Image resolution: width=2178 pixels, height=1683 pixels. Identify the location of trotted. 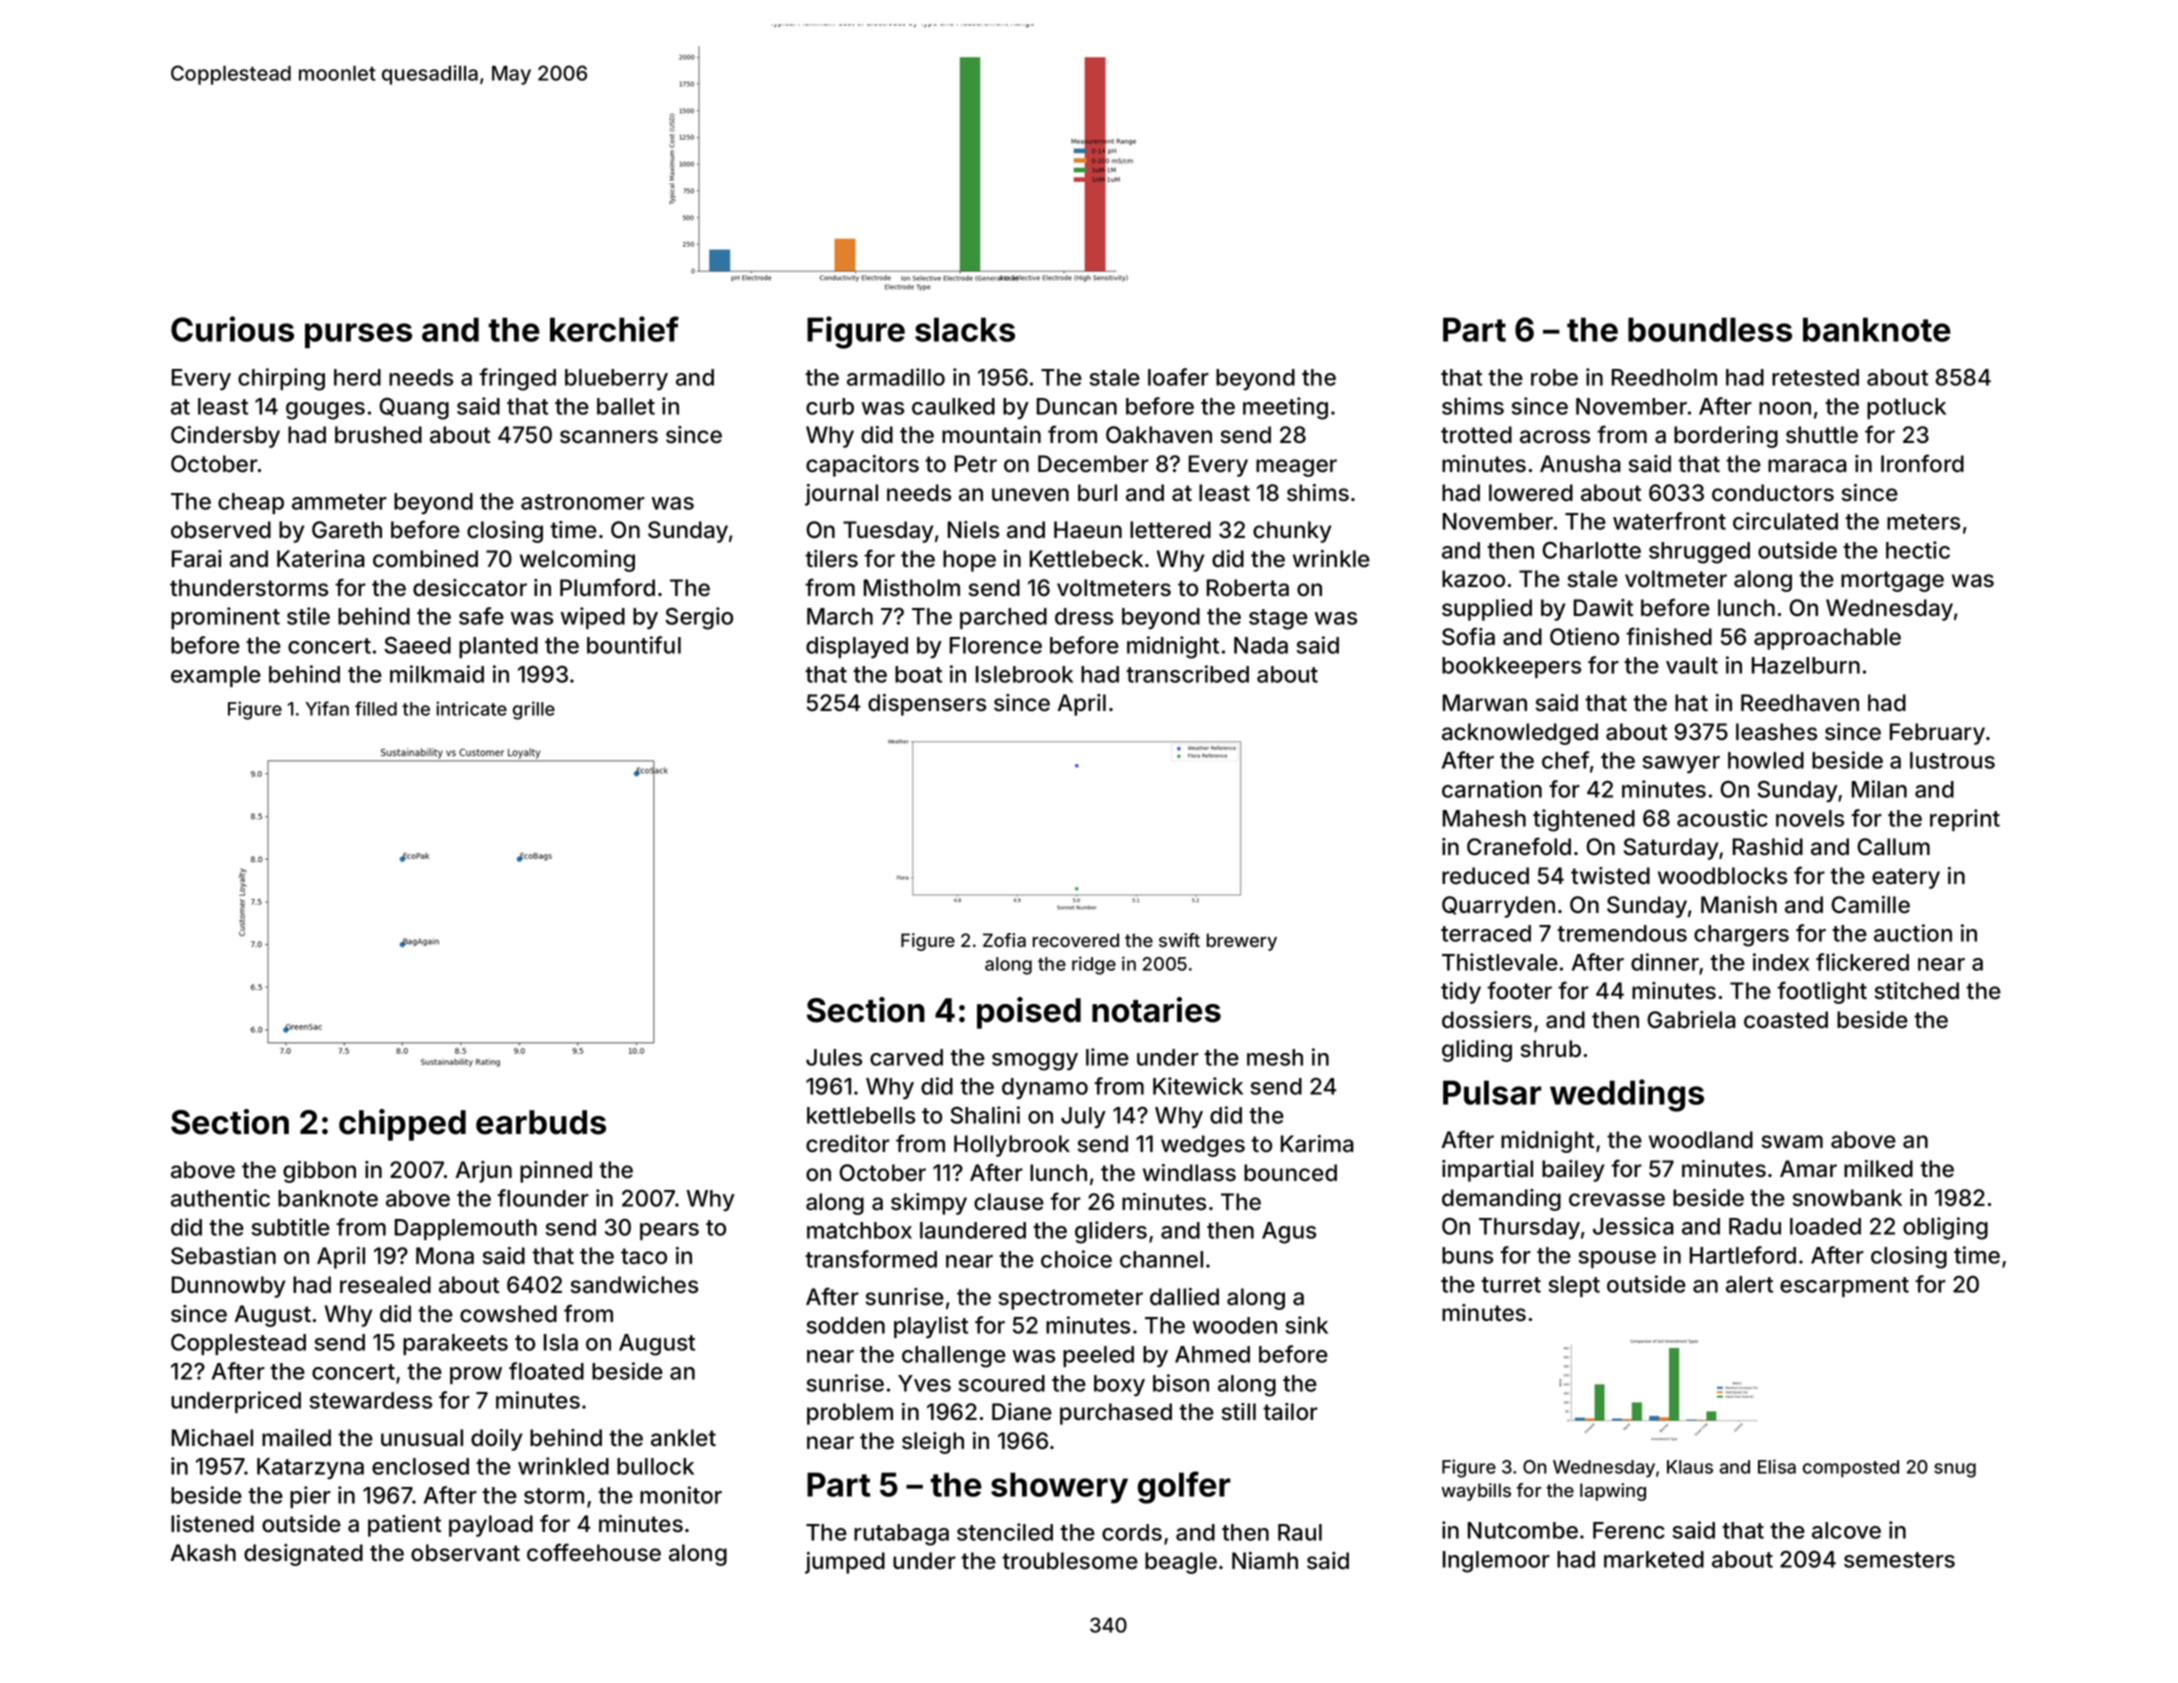
(1476, 435).
